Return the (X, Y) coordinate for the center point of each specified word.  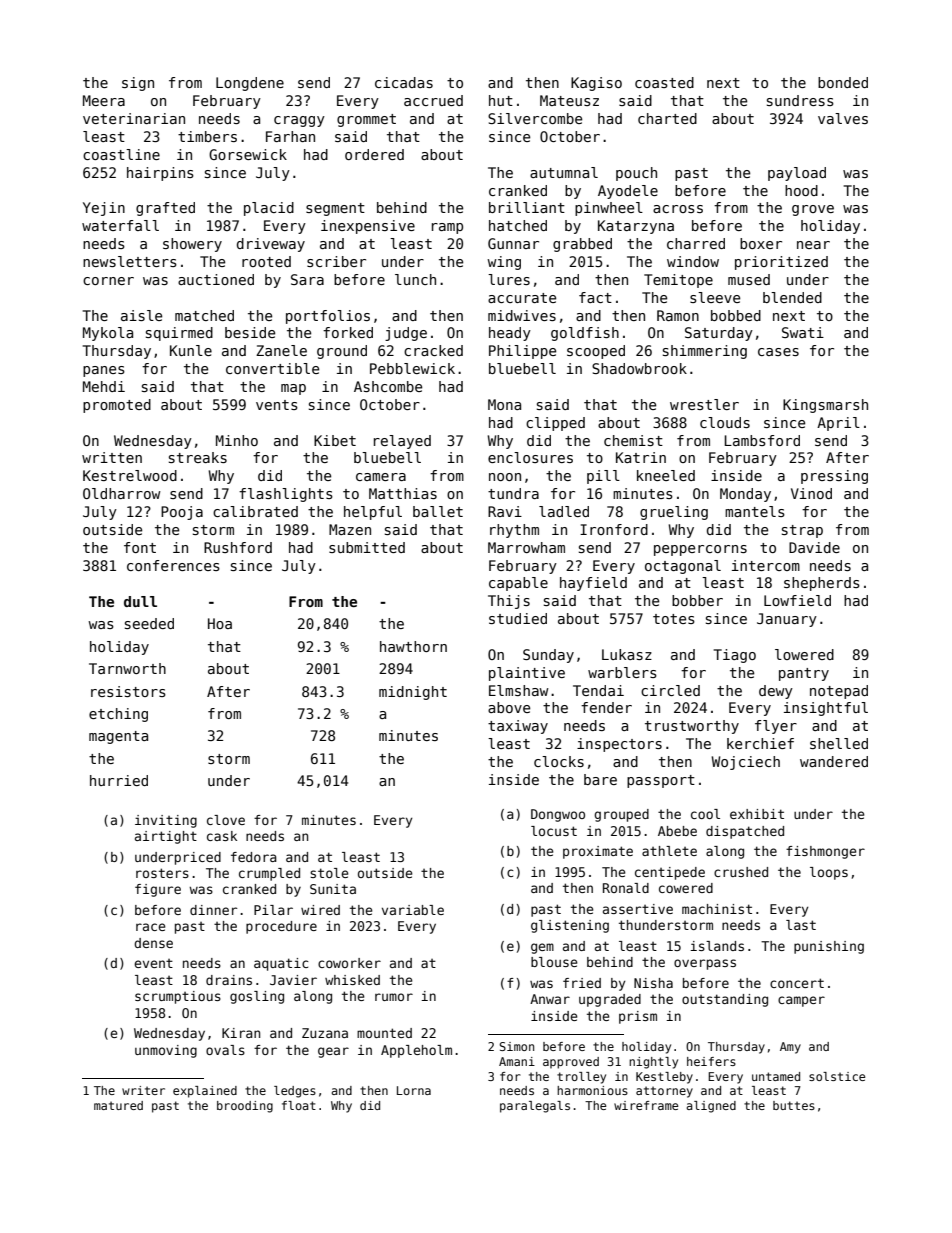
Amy (790, 1048)
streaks (198, 457)
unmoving (166, 1051)
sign (138, 84)
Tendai (598, 690)
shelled (839, 743)
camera (381, 477)
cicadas (404, 82)
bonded (843, 82)
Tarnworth (127, 668)
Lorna (414, 1090)
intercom (766, 565)
